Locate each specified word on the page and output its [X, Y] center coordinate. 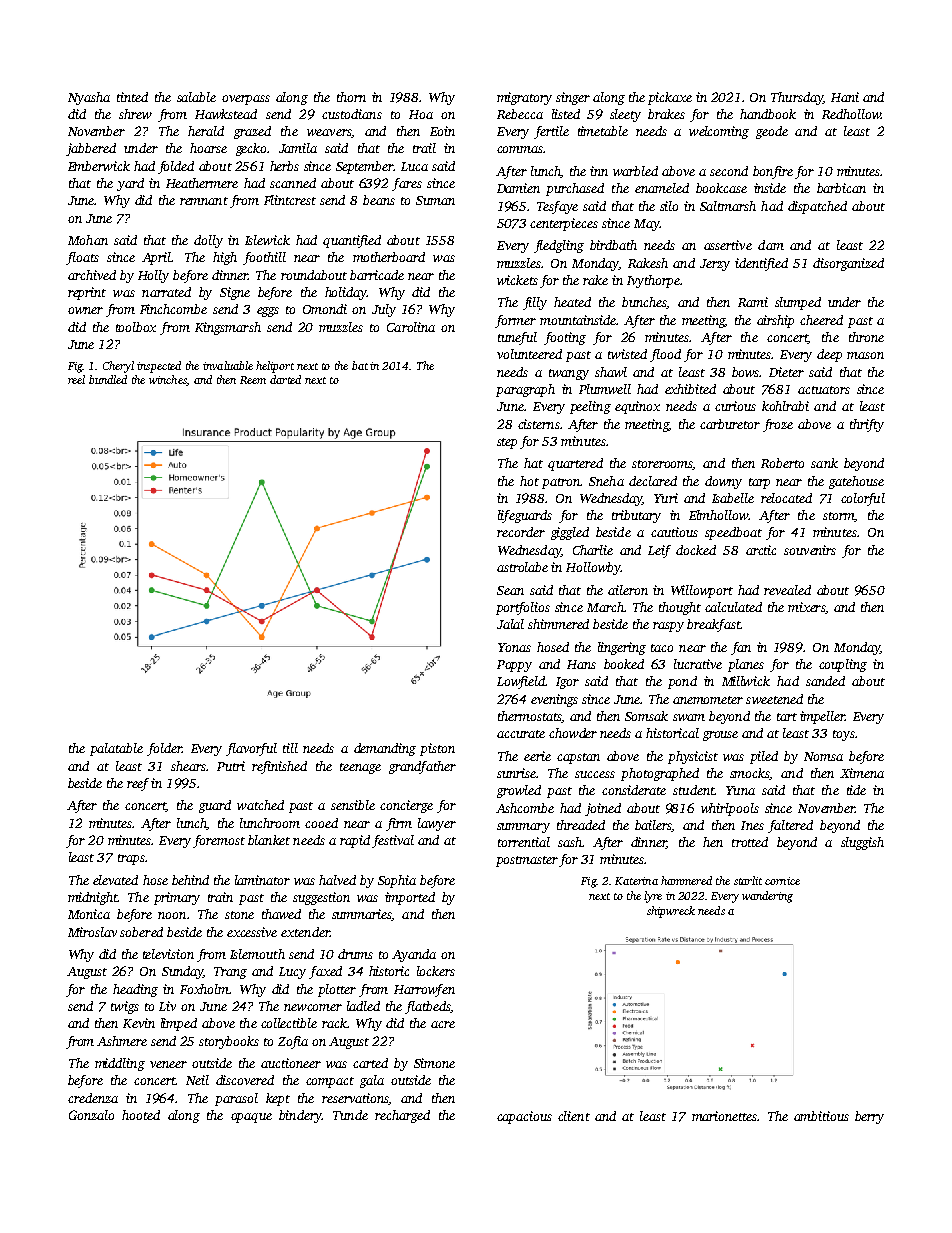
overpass [246, 100]
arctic [761, 550]
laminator [262, 880]
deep [829, 355]
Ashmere [122, 1041]
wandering [767, 897]
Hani [845, 97]
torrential [524, 842]
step [507, 443]
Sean [510, 590]
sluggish [862, 843]
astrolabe [522, 567]
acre [443, 1024]
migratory [524, 98]
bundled [108, 379]
